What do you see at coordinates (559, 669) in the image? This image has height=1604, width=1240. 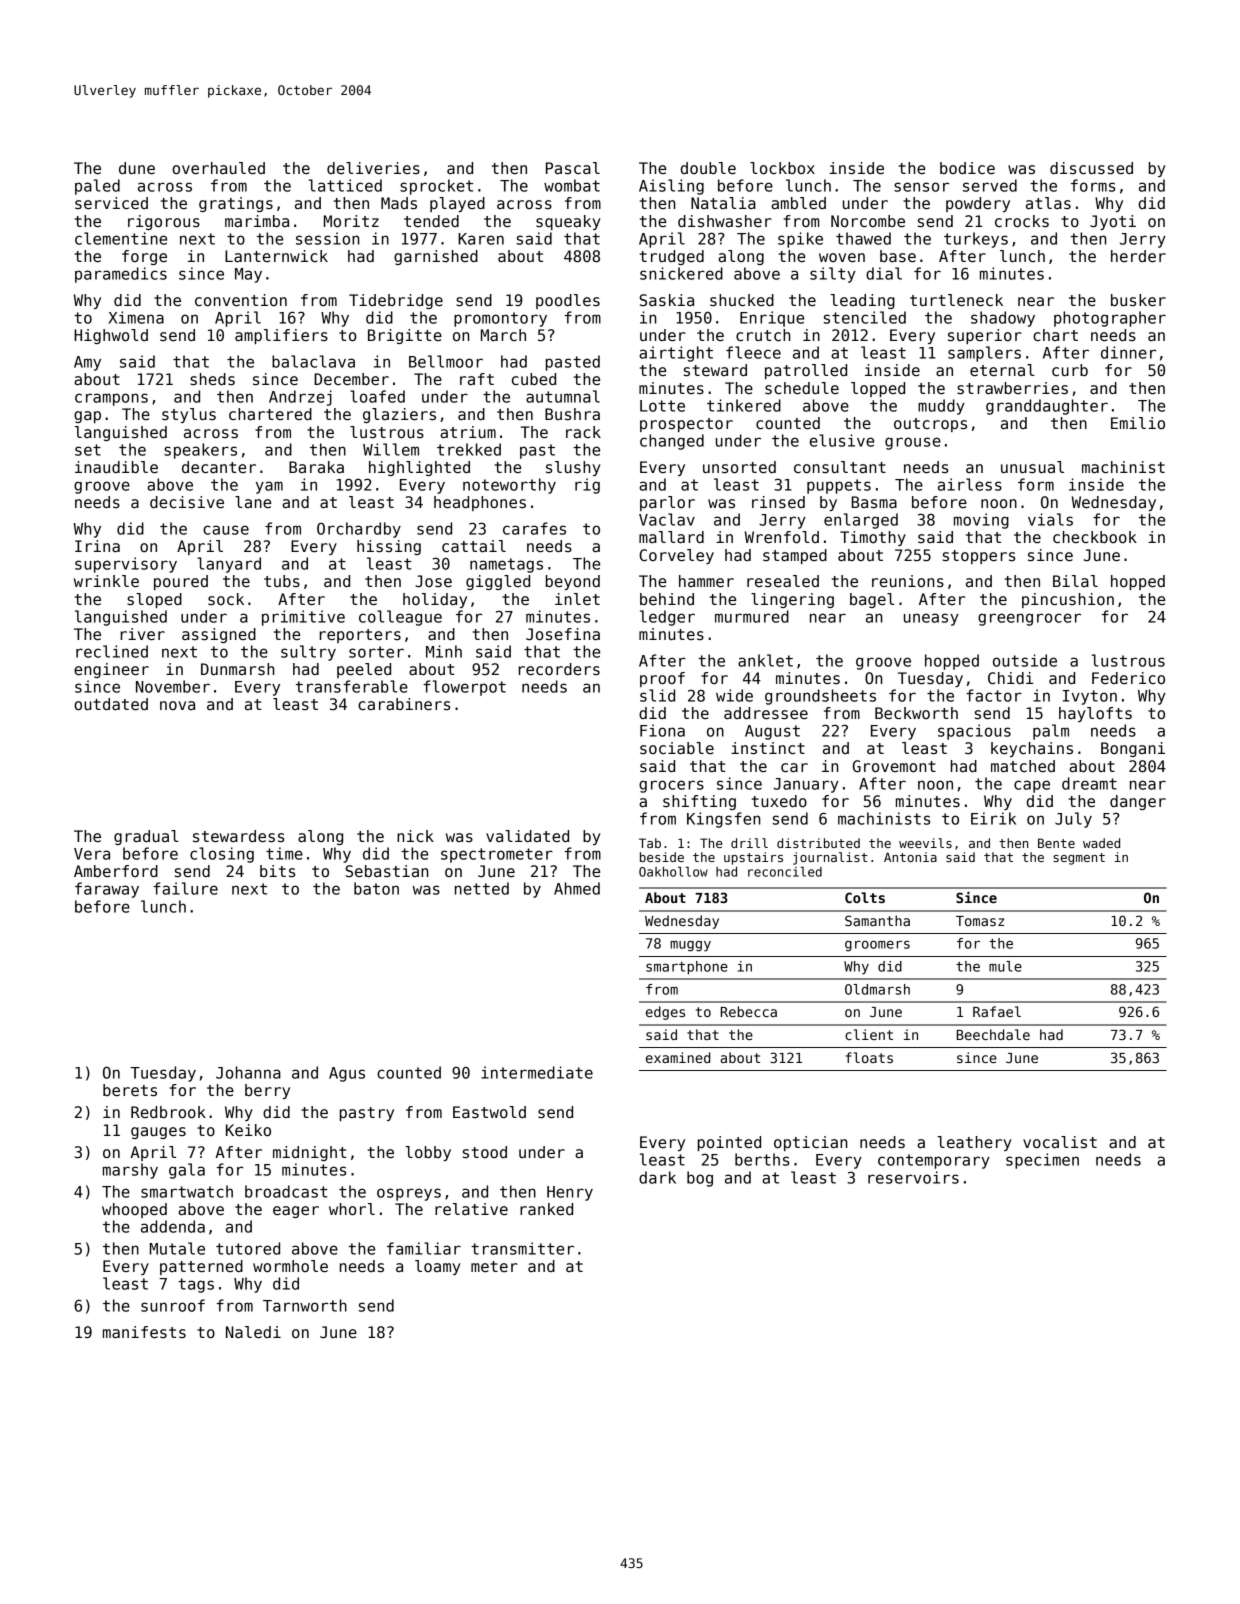 I see `recorders` at bounding box center [559, 669].
